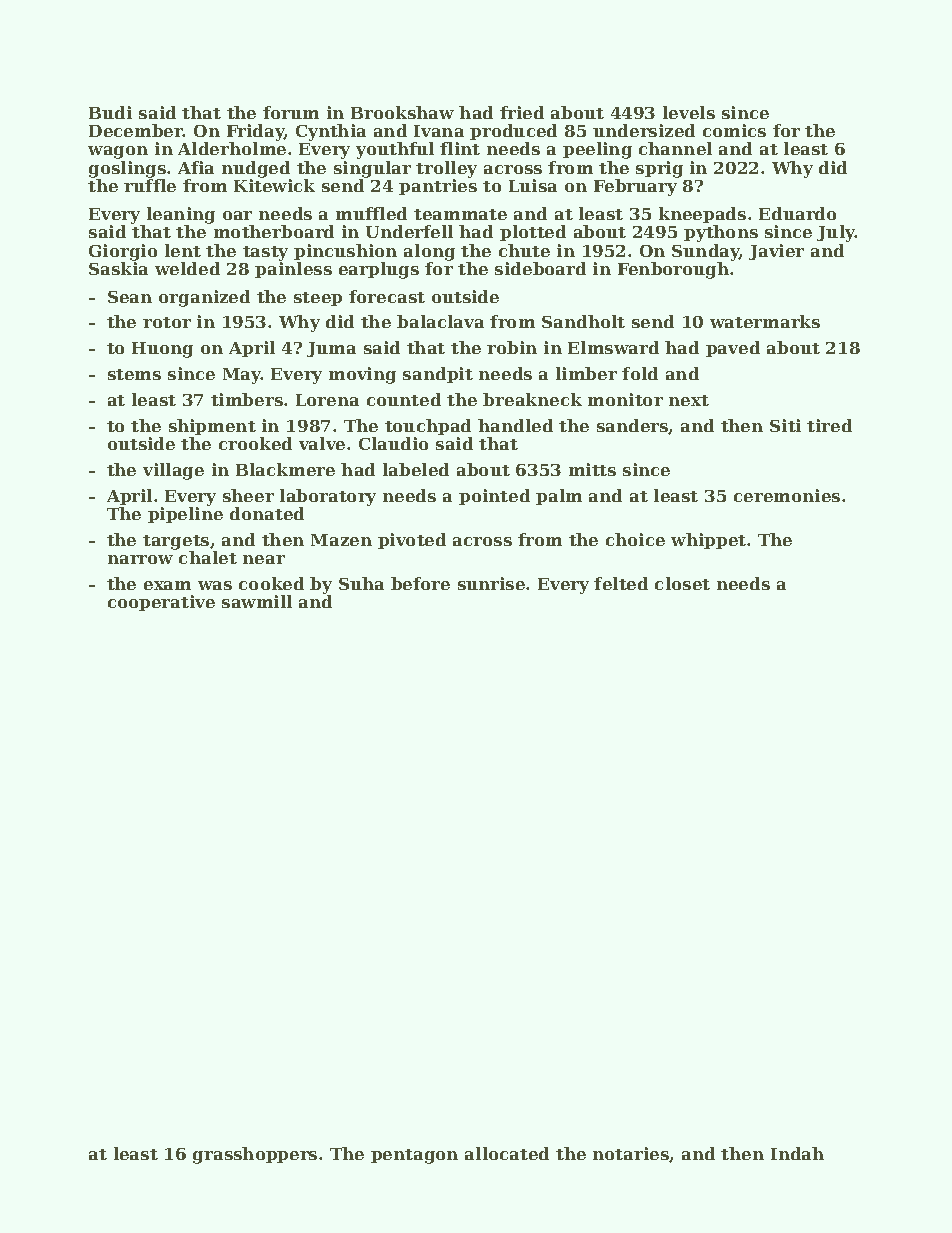 The width and height of the screenshot is (952, 1233). What do you see at coordinates (291, 112) in the screenshot?
I see `forum` at bounding box center [291, 112].
